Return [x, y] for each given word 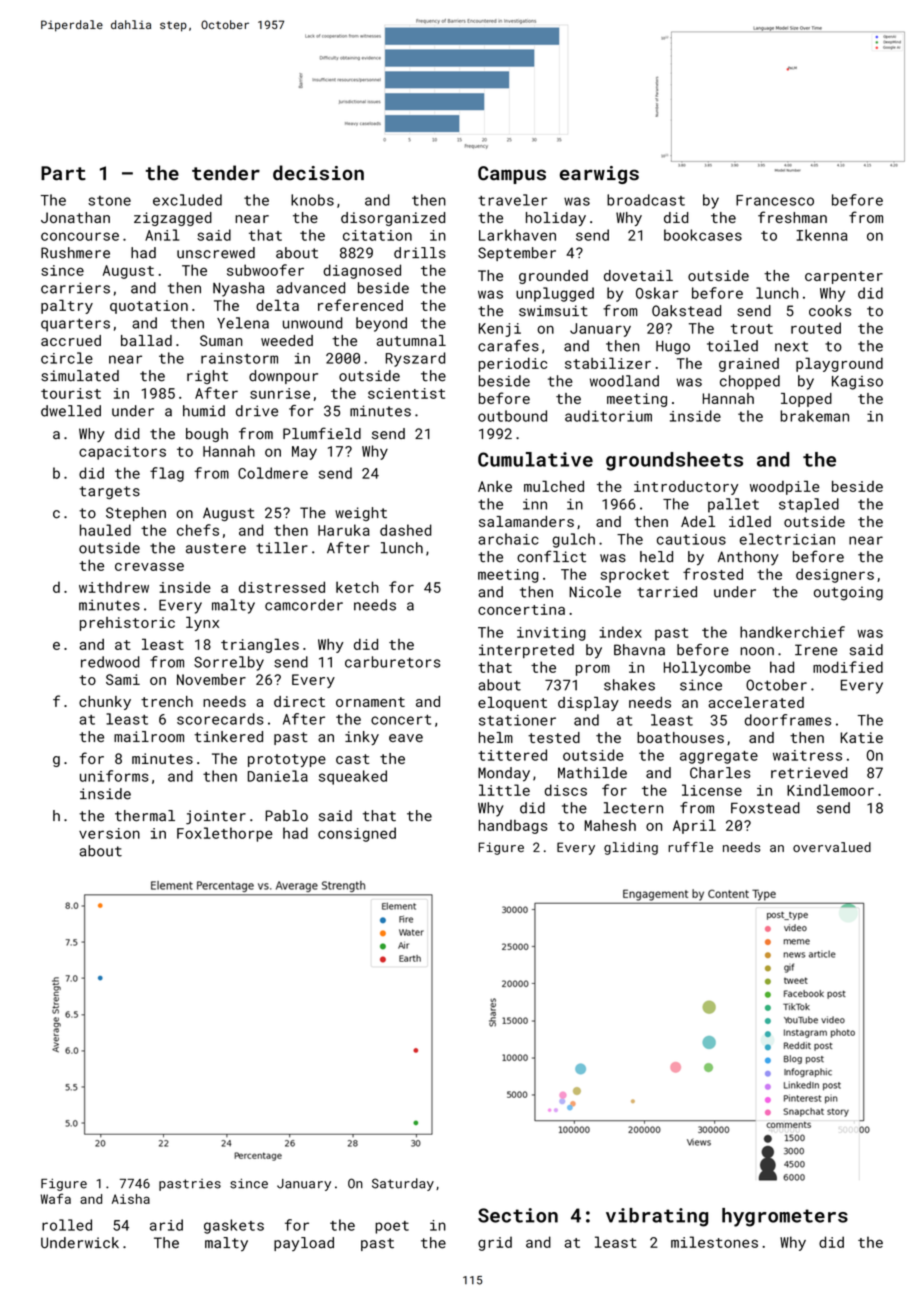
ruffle [690, 847]
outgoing [848, 593]
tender [226, 173]
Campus [512, 175]
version [109, 833]
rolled [67, 1225]
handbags [513, 826]
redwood [110, 662]
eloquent [512, 704]
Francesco [775, 200]
